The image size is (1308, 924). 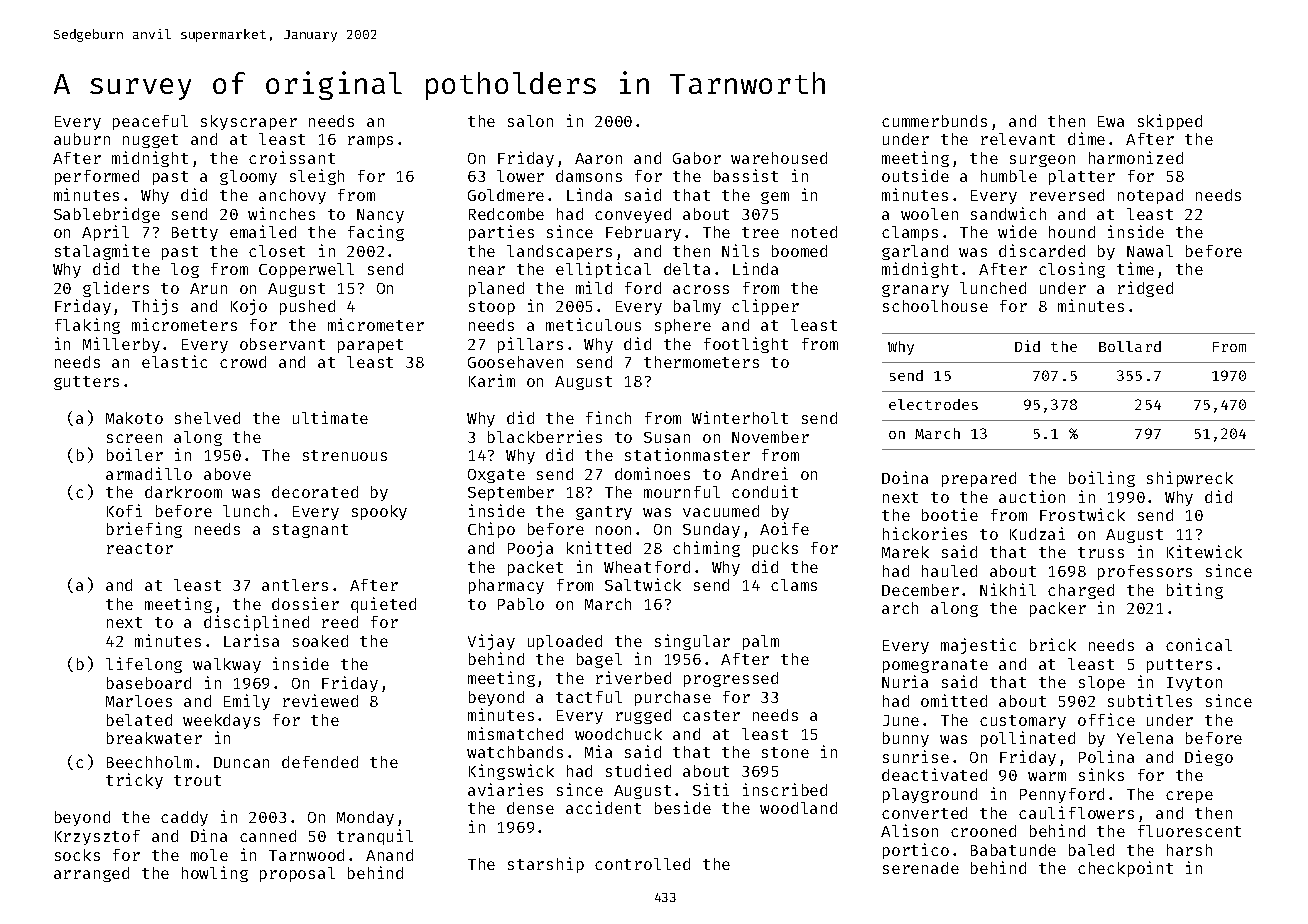 I want to click on customary, so click(x=1023, y=722).
